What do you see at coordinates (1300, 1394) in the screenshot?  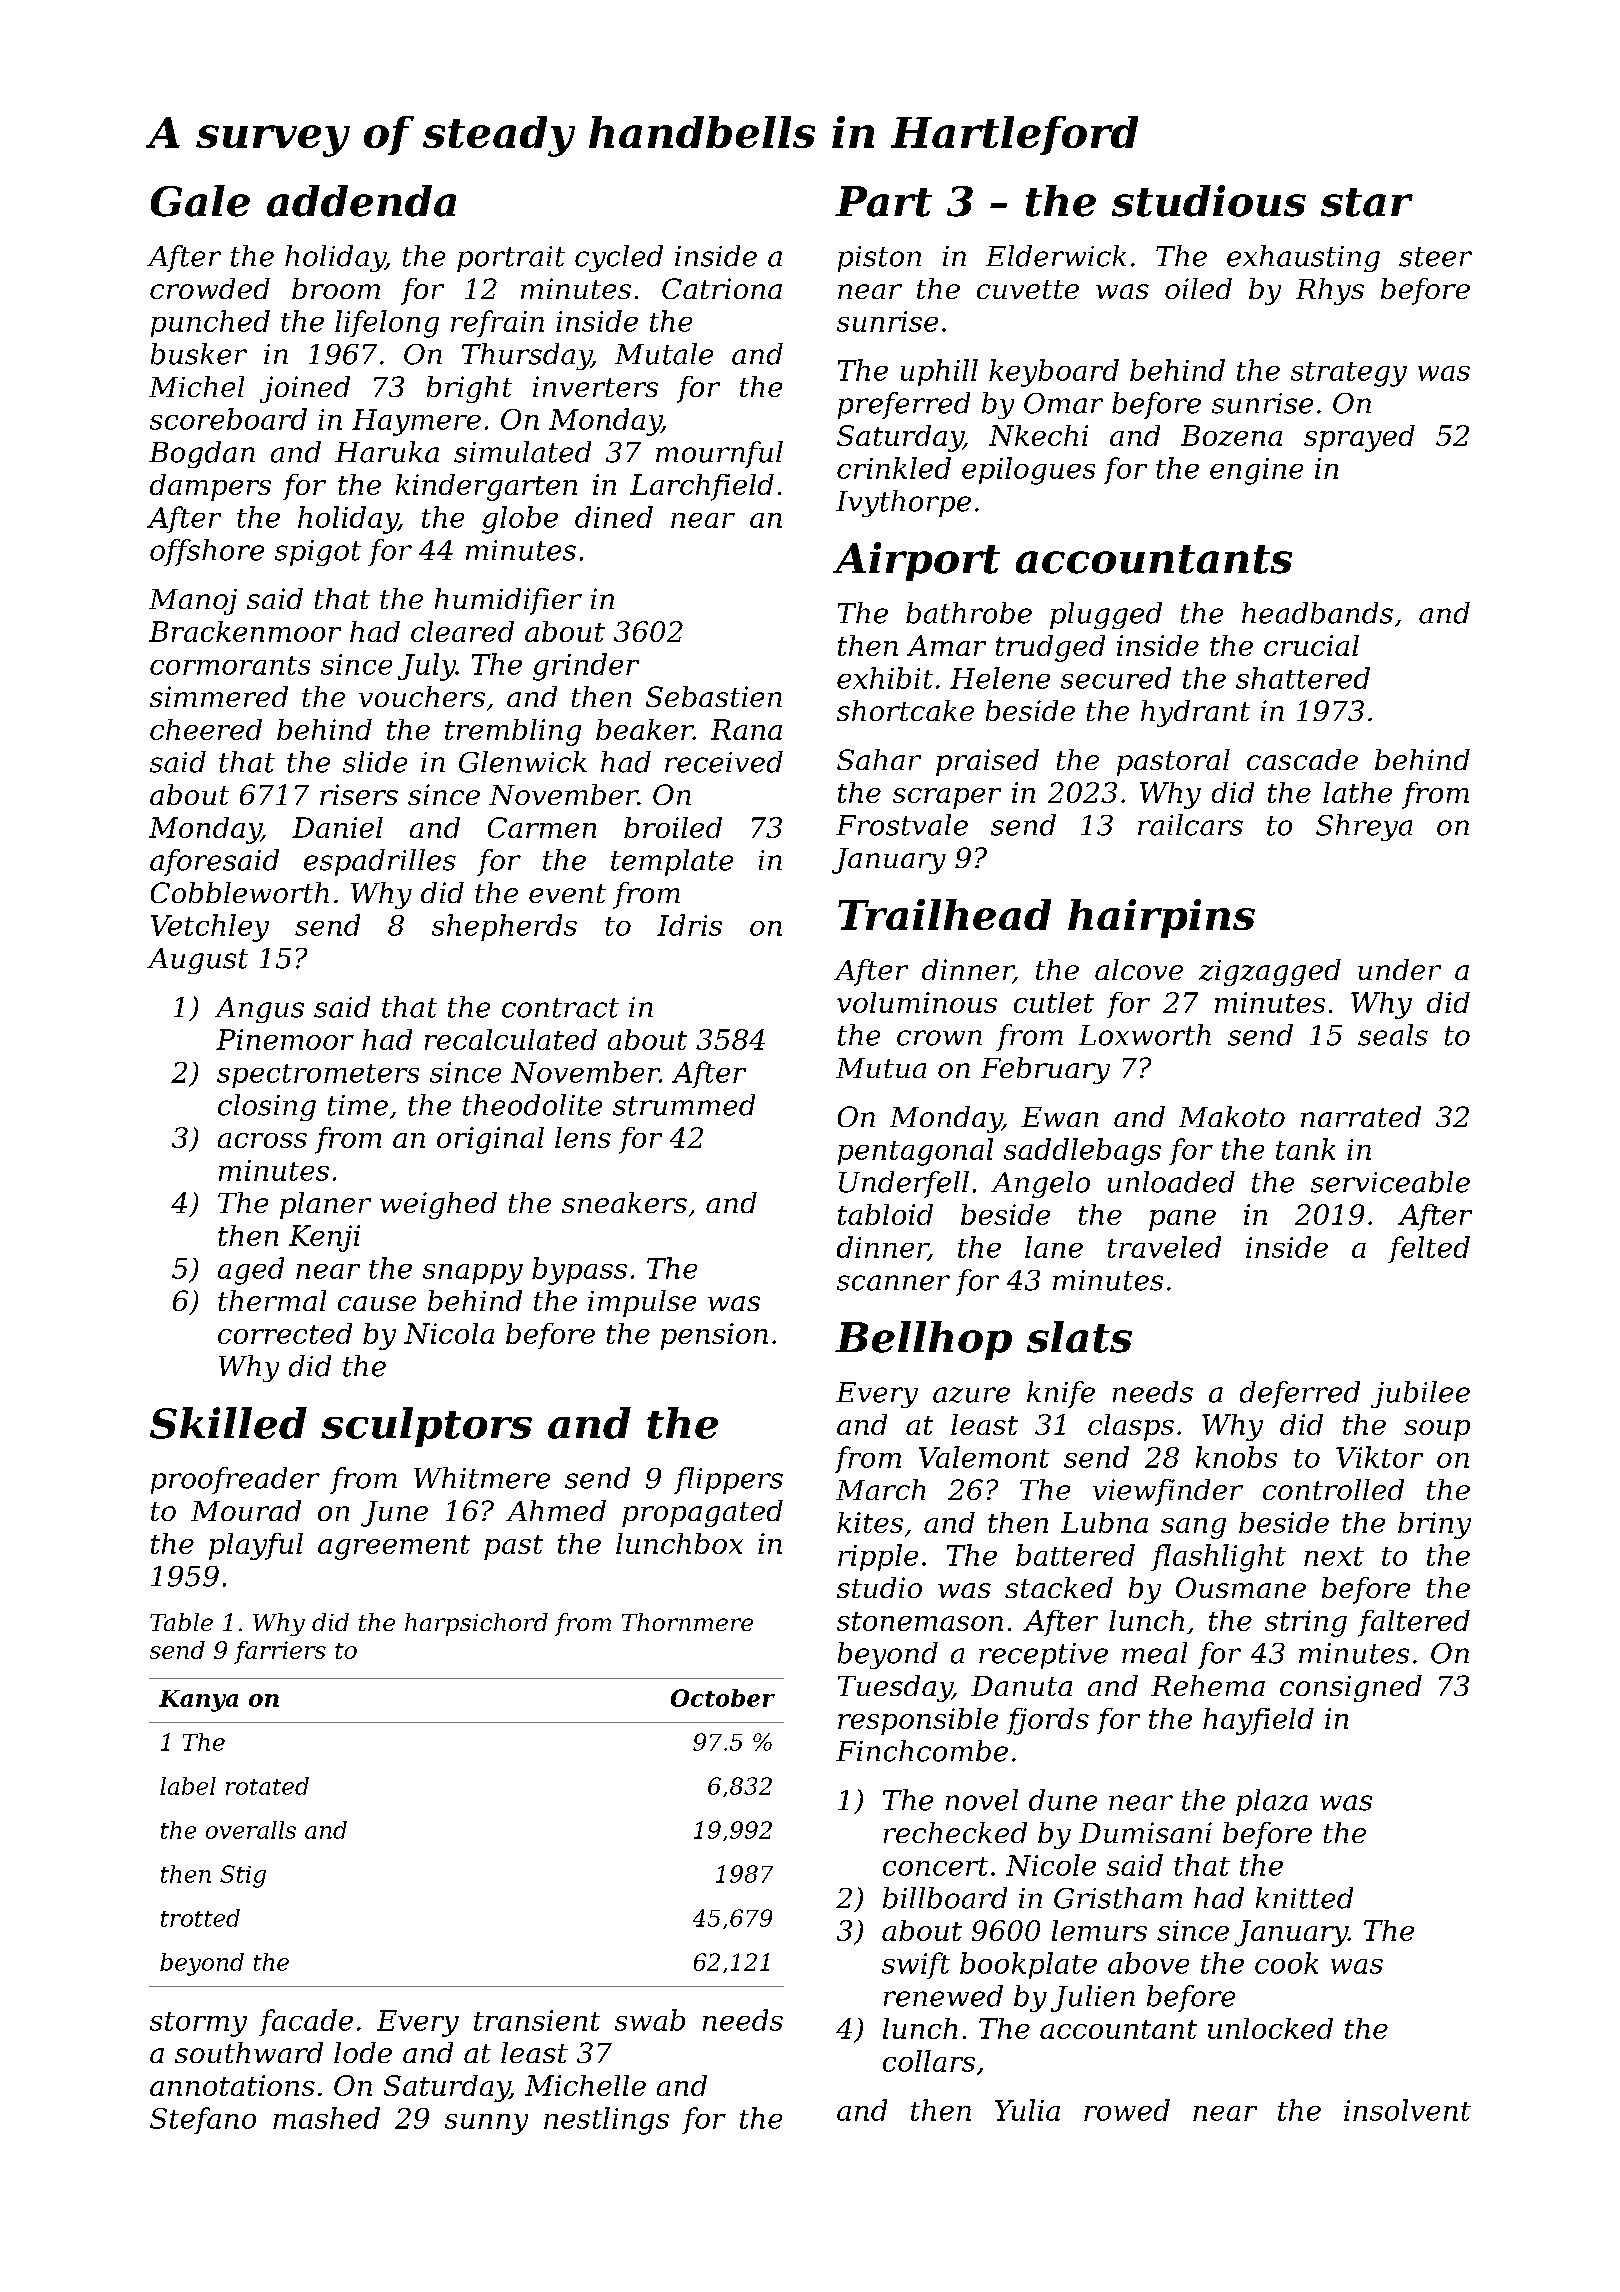 I see `deferred` at bounding box center [1300, 1394].
